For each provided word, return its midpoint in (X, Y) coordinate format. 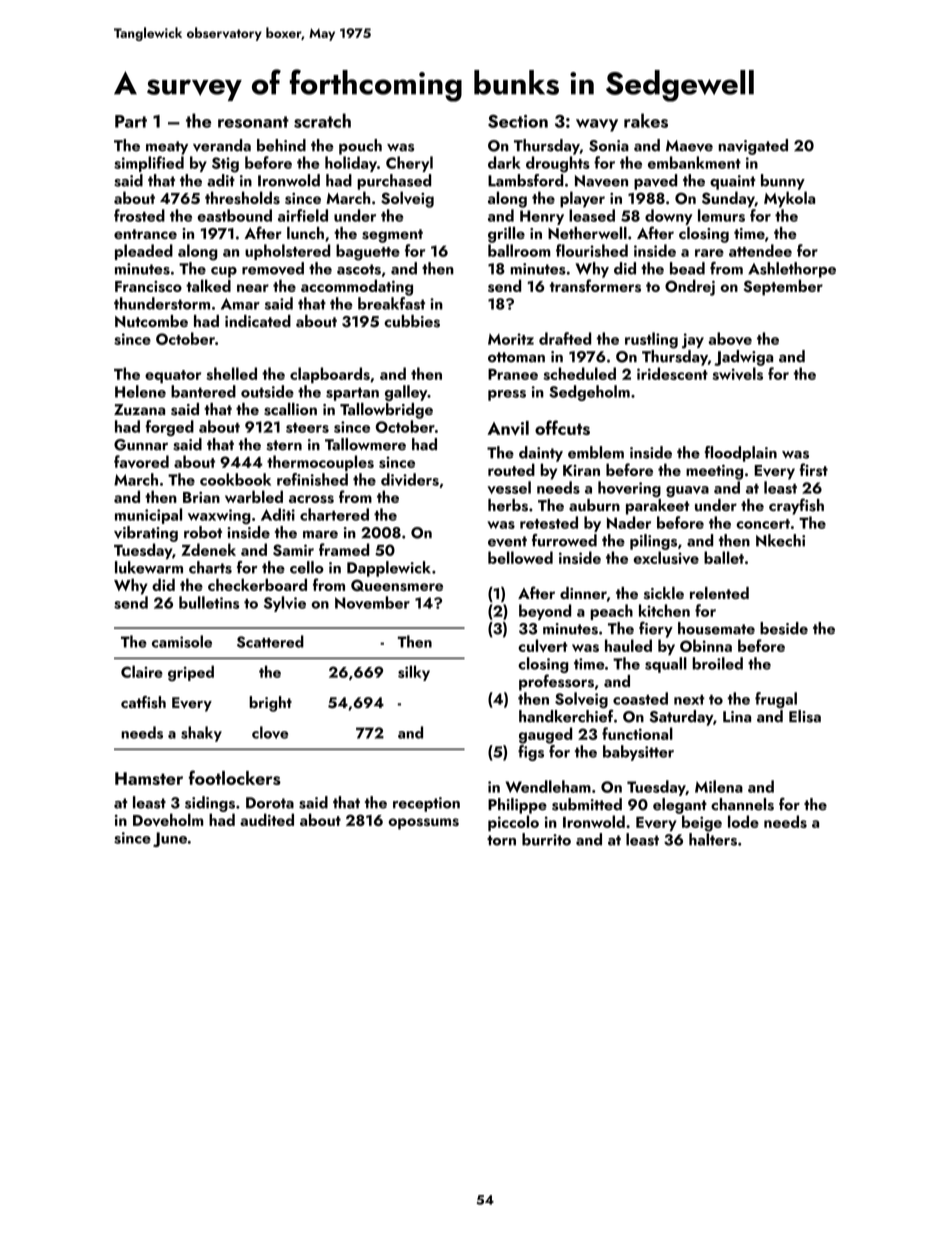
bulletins (209, 602)
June (170, 839)
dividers (410, 479)
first (813, 469)
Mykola (789, 199)
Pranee (513, 374)
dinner (583, 593)
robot (203, 532)
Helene (140, 391)
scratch (322, 120)
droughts (558, 164)
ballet (724, 557)
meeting (714, 472)
